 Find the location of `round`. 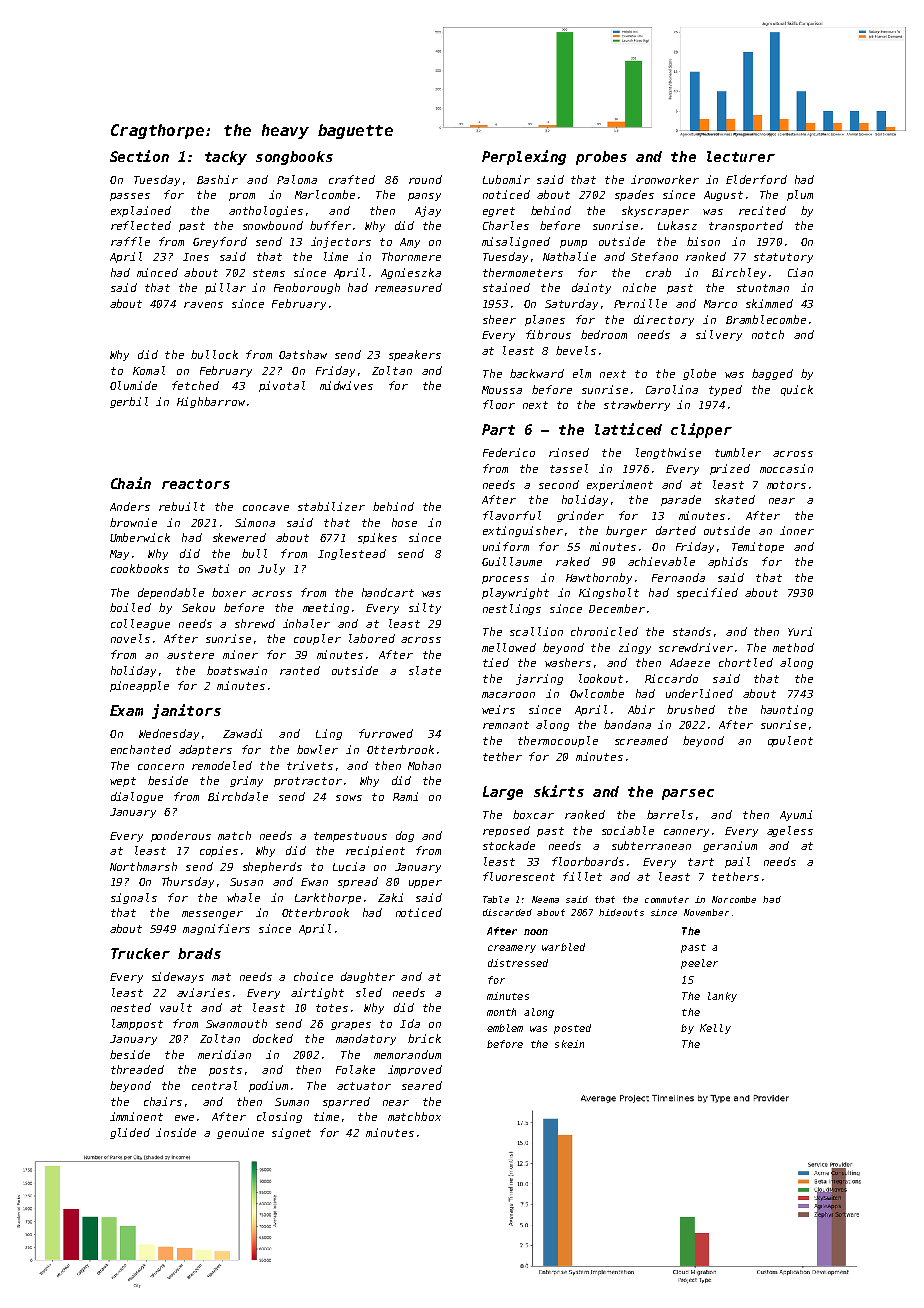

round is located at coordinates (425, 179).
